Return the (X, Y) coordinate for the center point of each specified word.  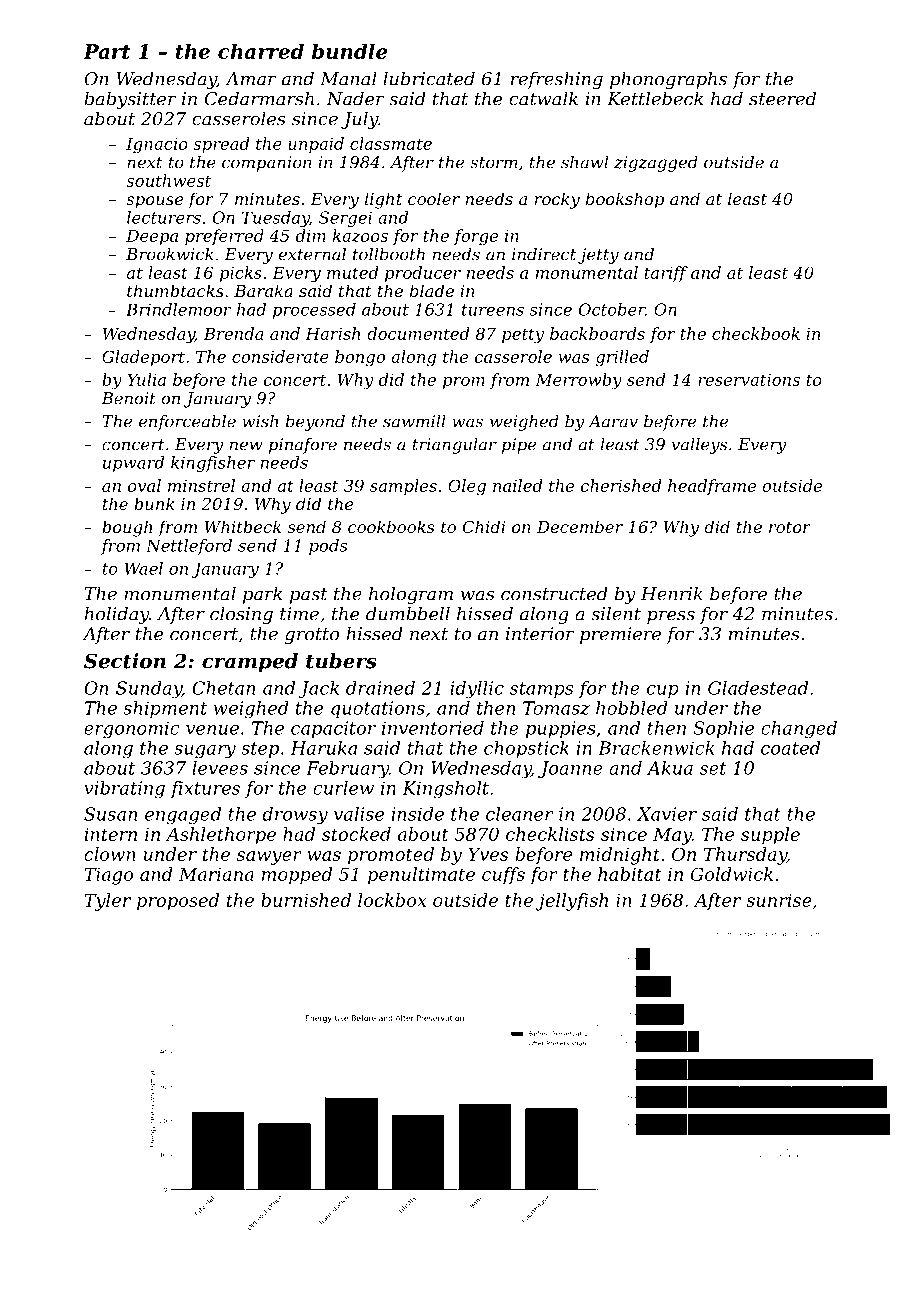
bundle (349, 51)
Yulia (147, 379)
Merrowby (578, 381)
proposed (178, 902)
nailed (517, 485)
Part (106, 51)
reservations (749, 380)
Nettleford (189, 547)
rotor (790, 527)
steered (782, 98)
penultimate (421, 876)
